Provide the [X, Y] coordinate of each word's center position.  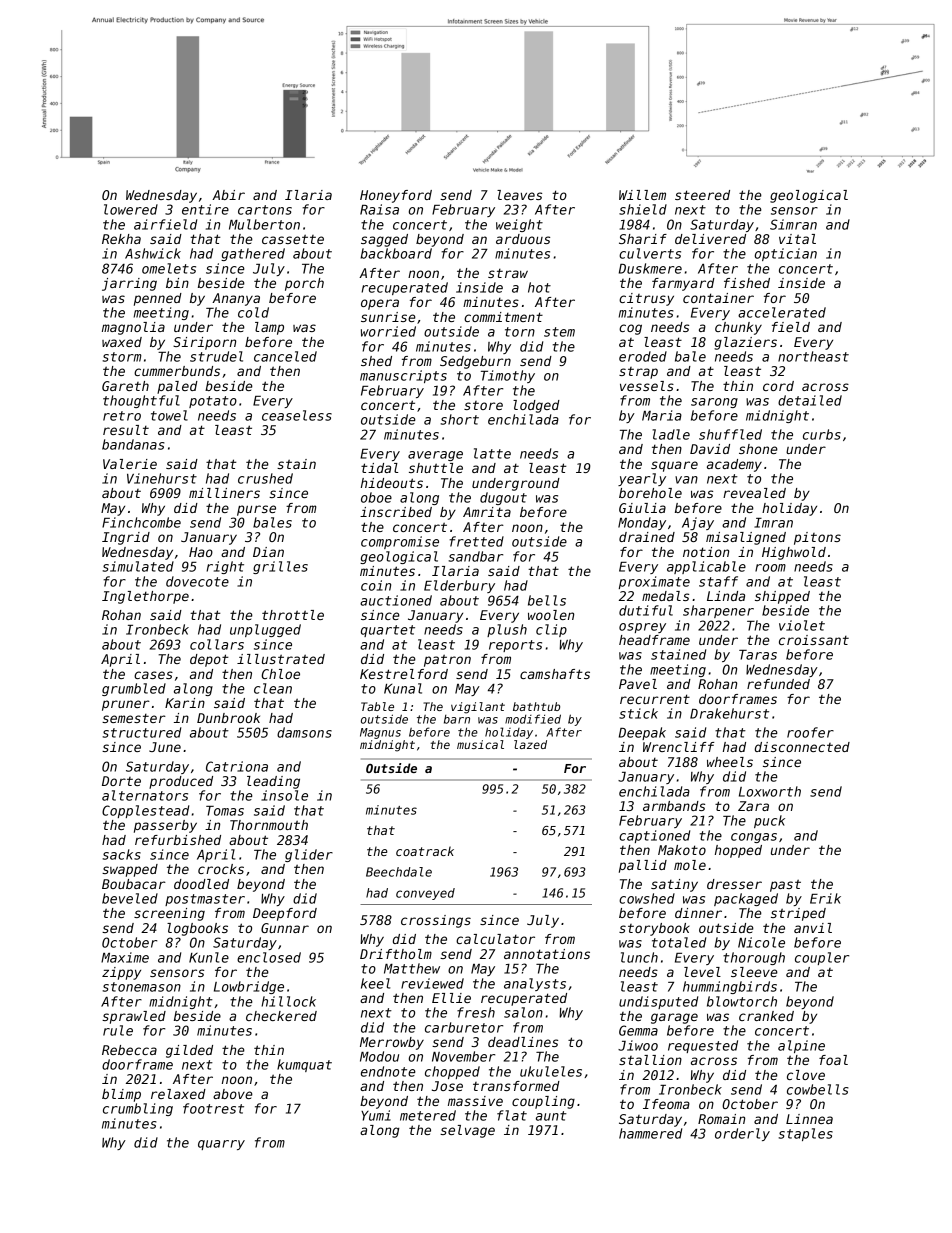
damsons [304, 732]
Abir [228, 195]
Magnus [380, 733]
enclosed [269, 957]
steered [702, 195]
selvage [467, 1131]
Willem [642, 195]
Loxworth [770, 791]
